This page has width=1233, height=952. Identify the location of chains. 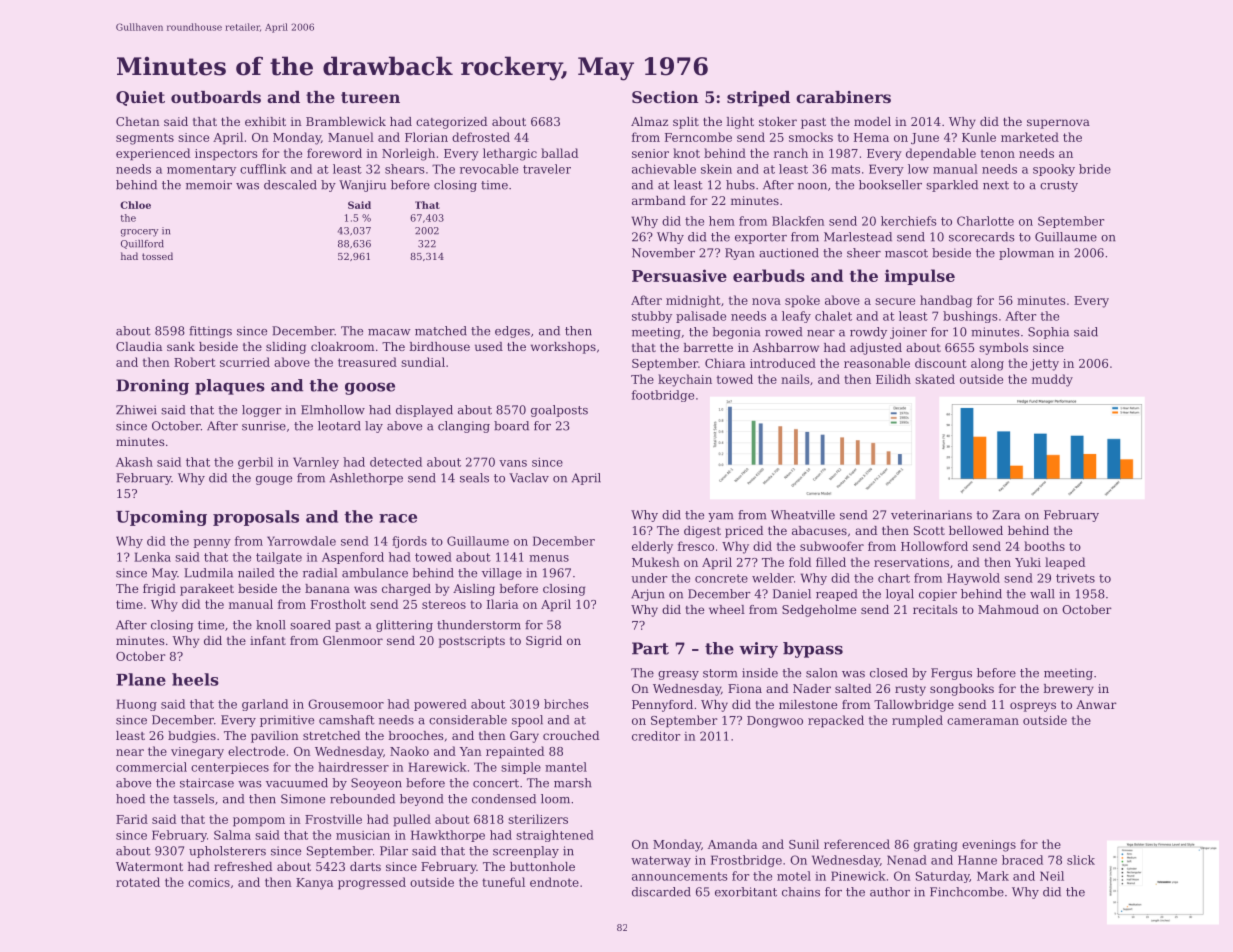
(801, 892).
